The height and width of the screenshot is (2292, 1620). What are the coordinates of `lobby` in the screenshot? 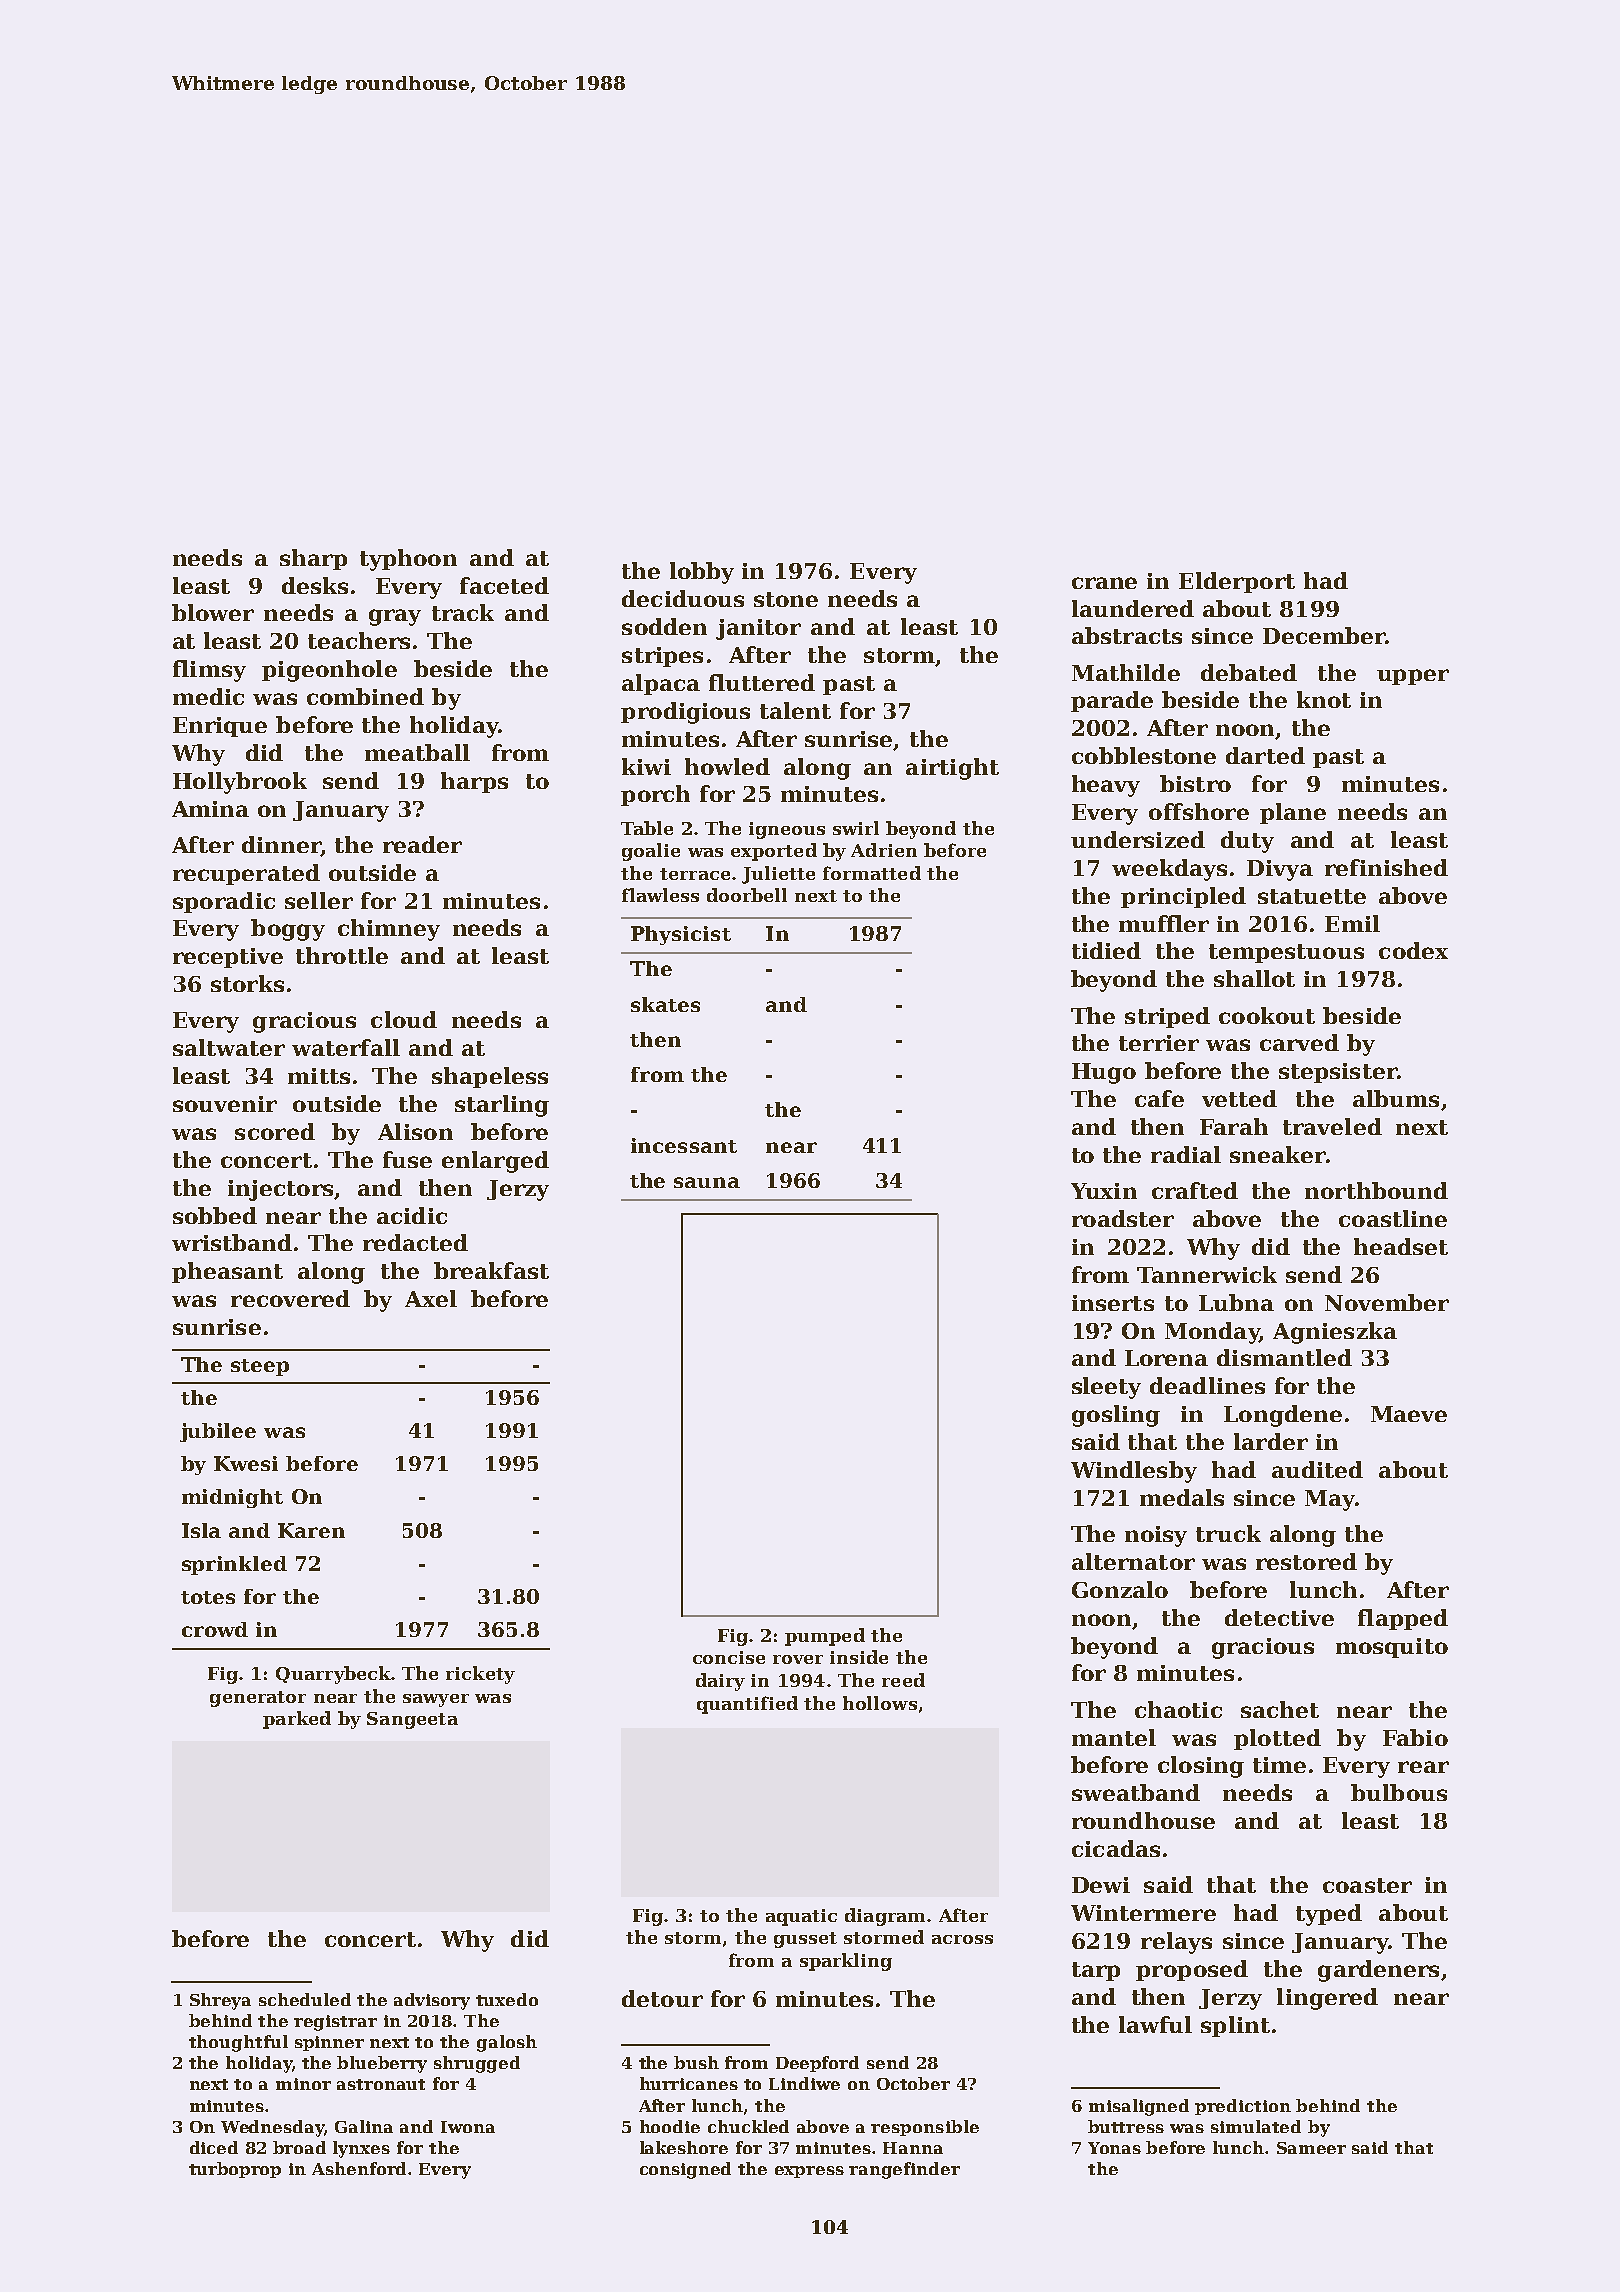 It's located at (702, 573).
